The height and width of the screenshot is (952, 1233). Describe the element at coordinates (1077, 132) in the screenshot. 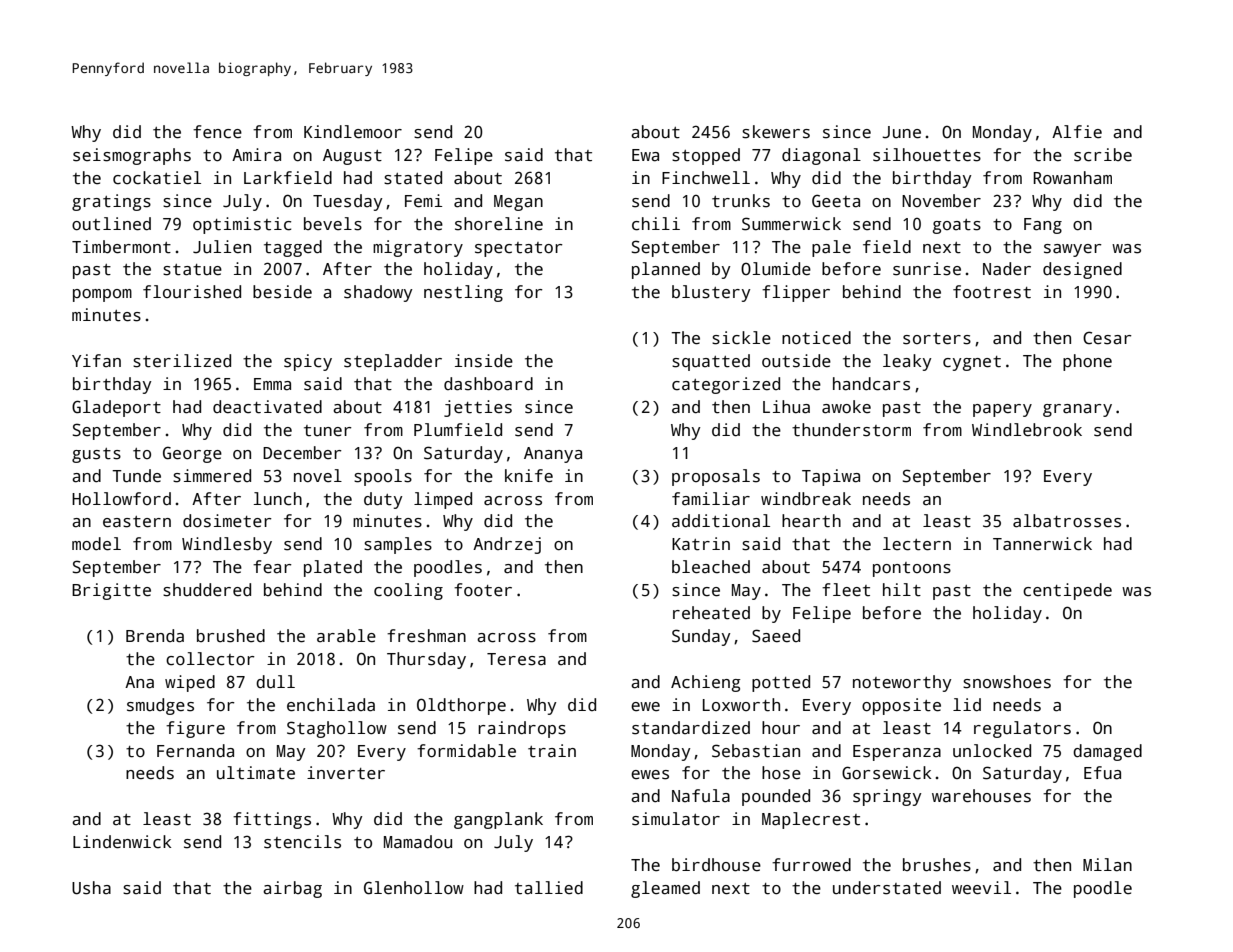

I see `Alfie` at that location.
